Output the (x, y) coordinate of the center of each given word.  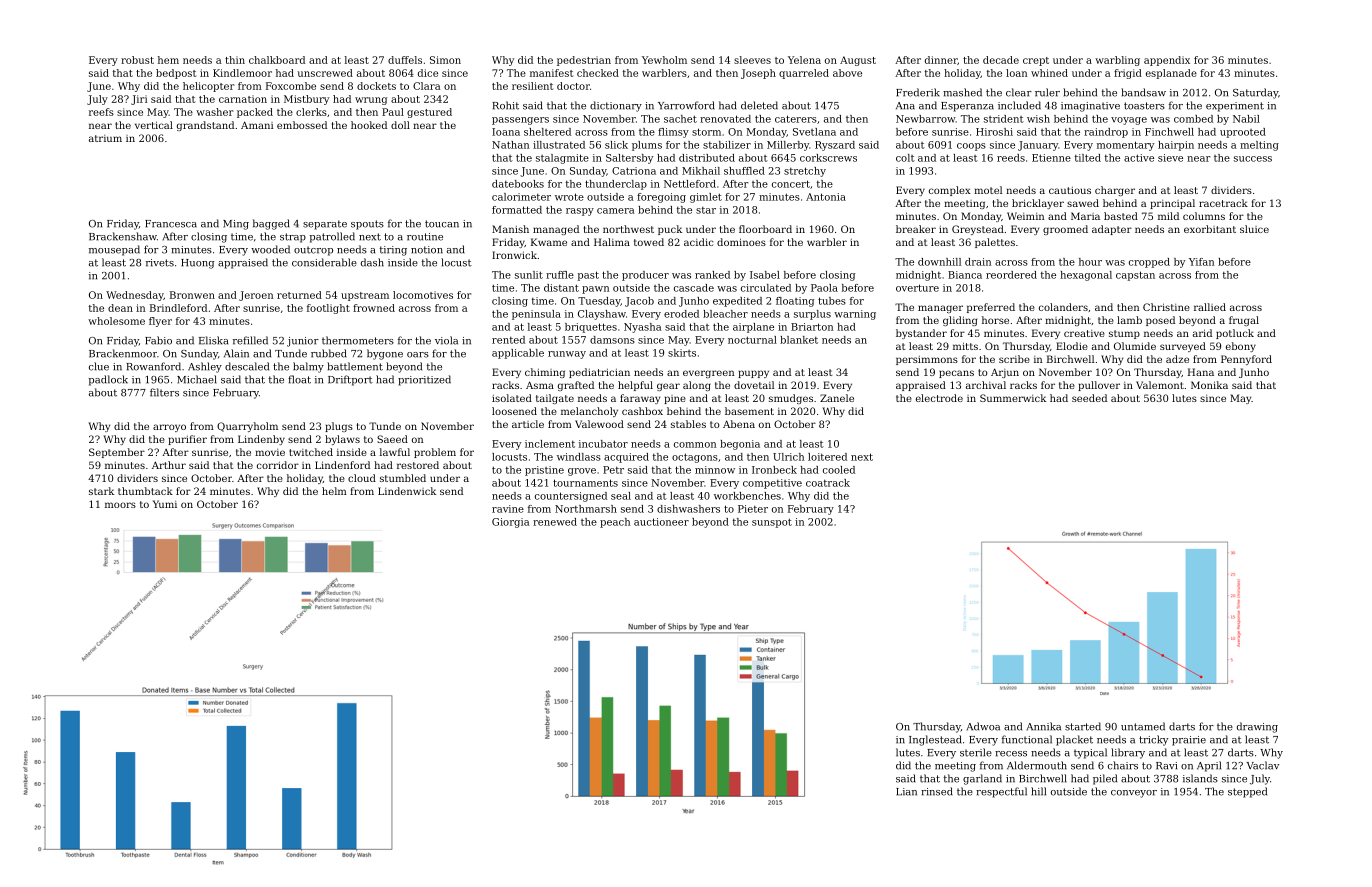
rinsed (937, 791)
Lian (906, 792)
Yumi (165, 504)
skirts (682, 353)
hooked (369, 125)
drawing (1257, 727)
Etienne (1051, 158)
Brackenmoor (123, 353)
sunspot (772, 523)
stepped (1247, 792)
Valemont (1160, 385)
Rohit (505, 105)
